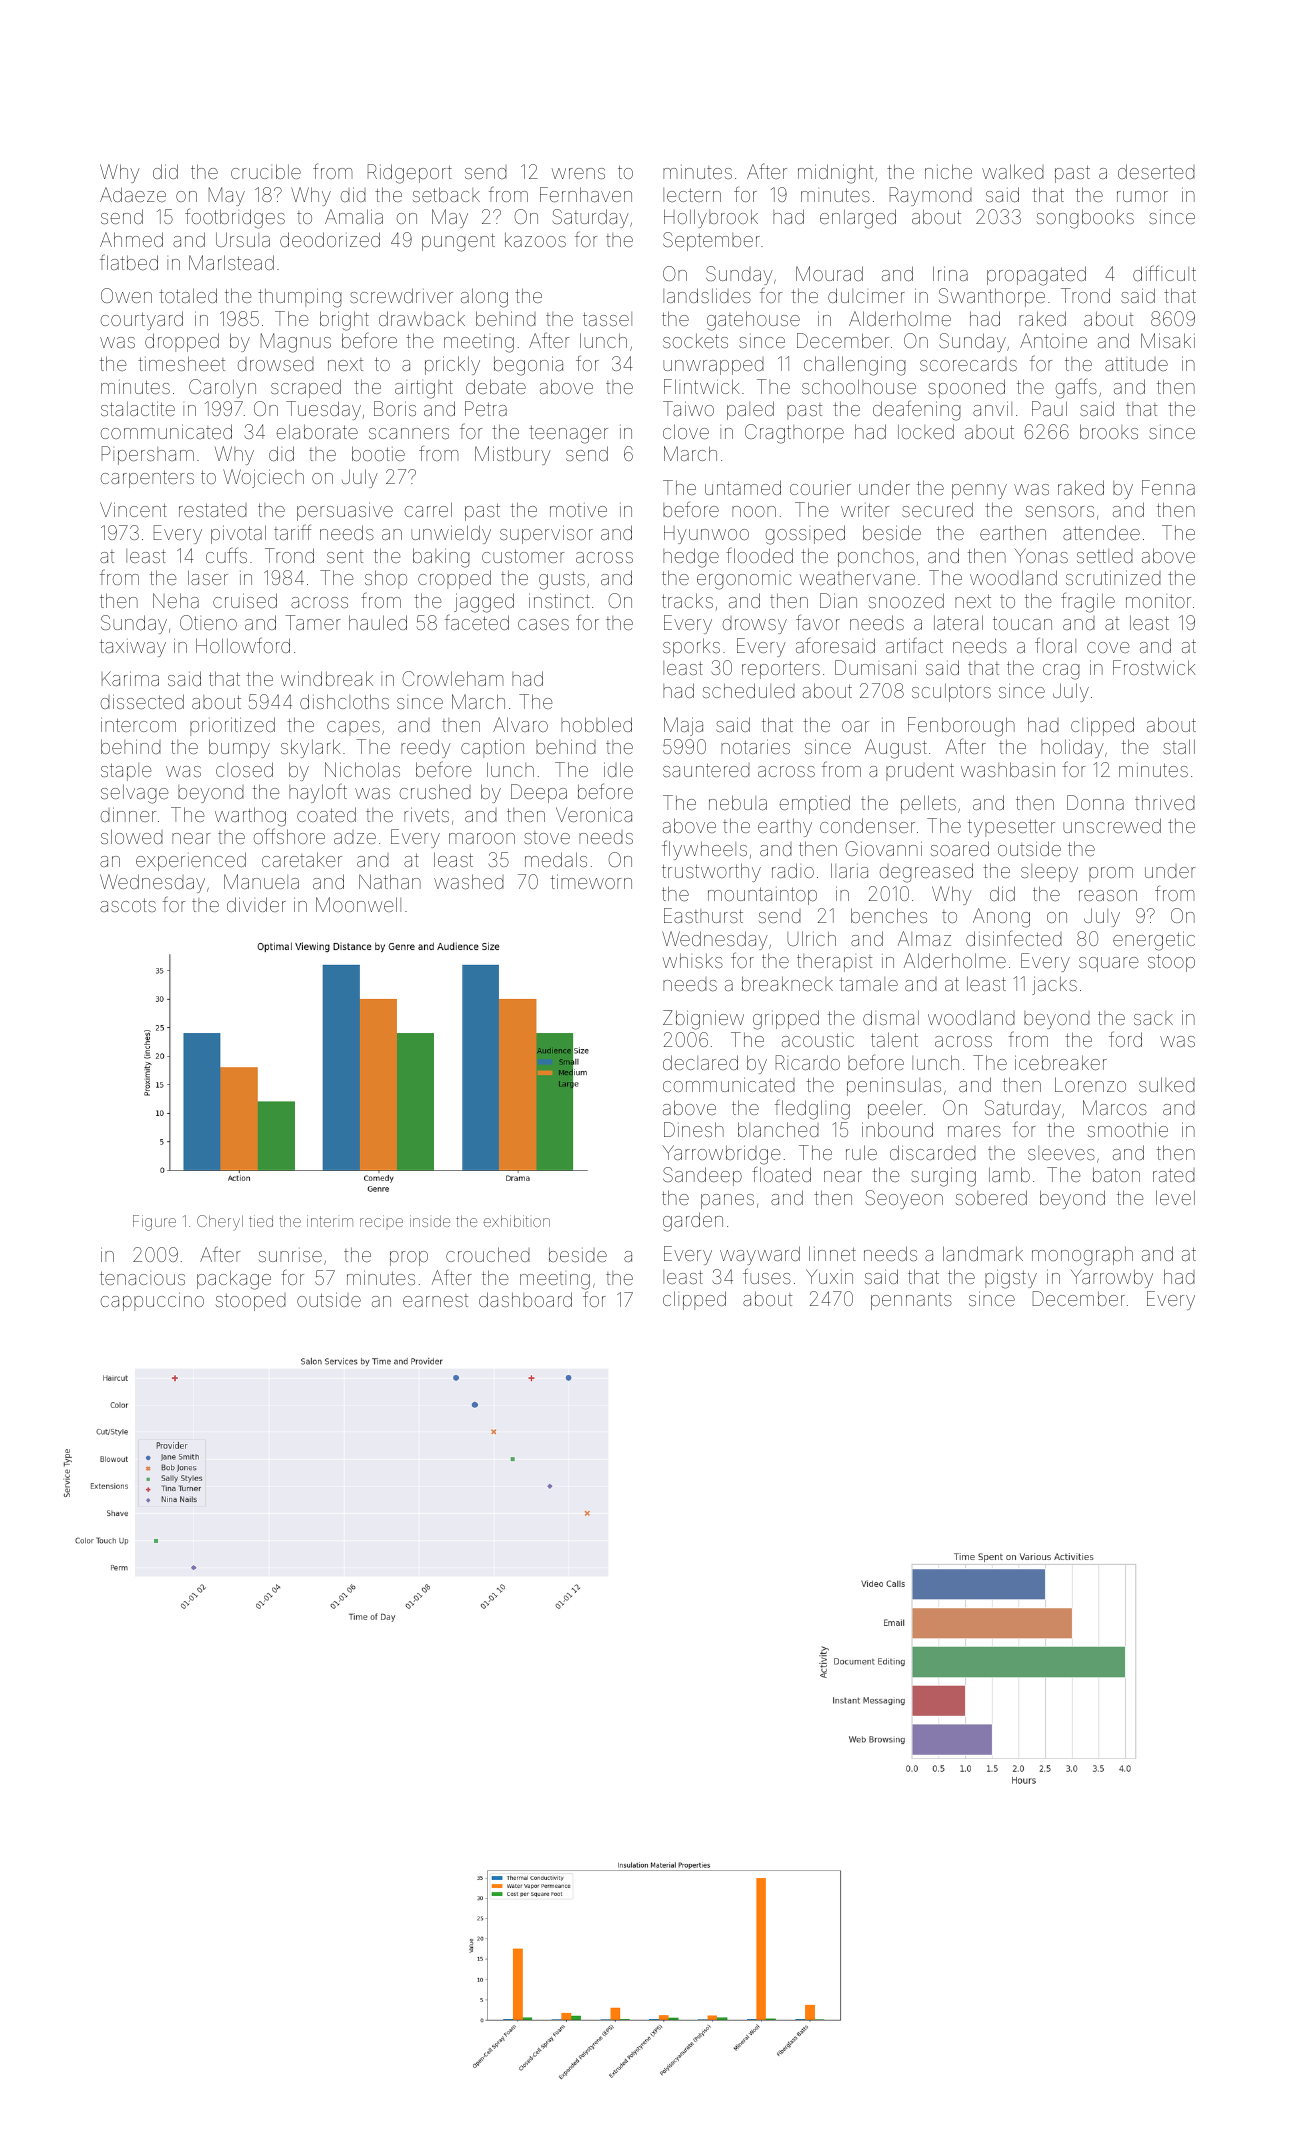  I want to click on staple, so click(126, 772).
